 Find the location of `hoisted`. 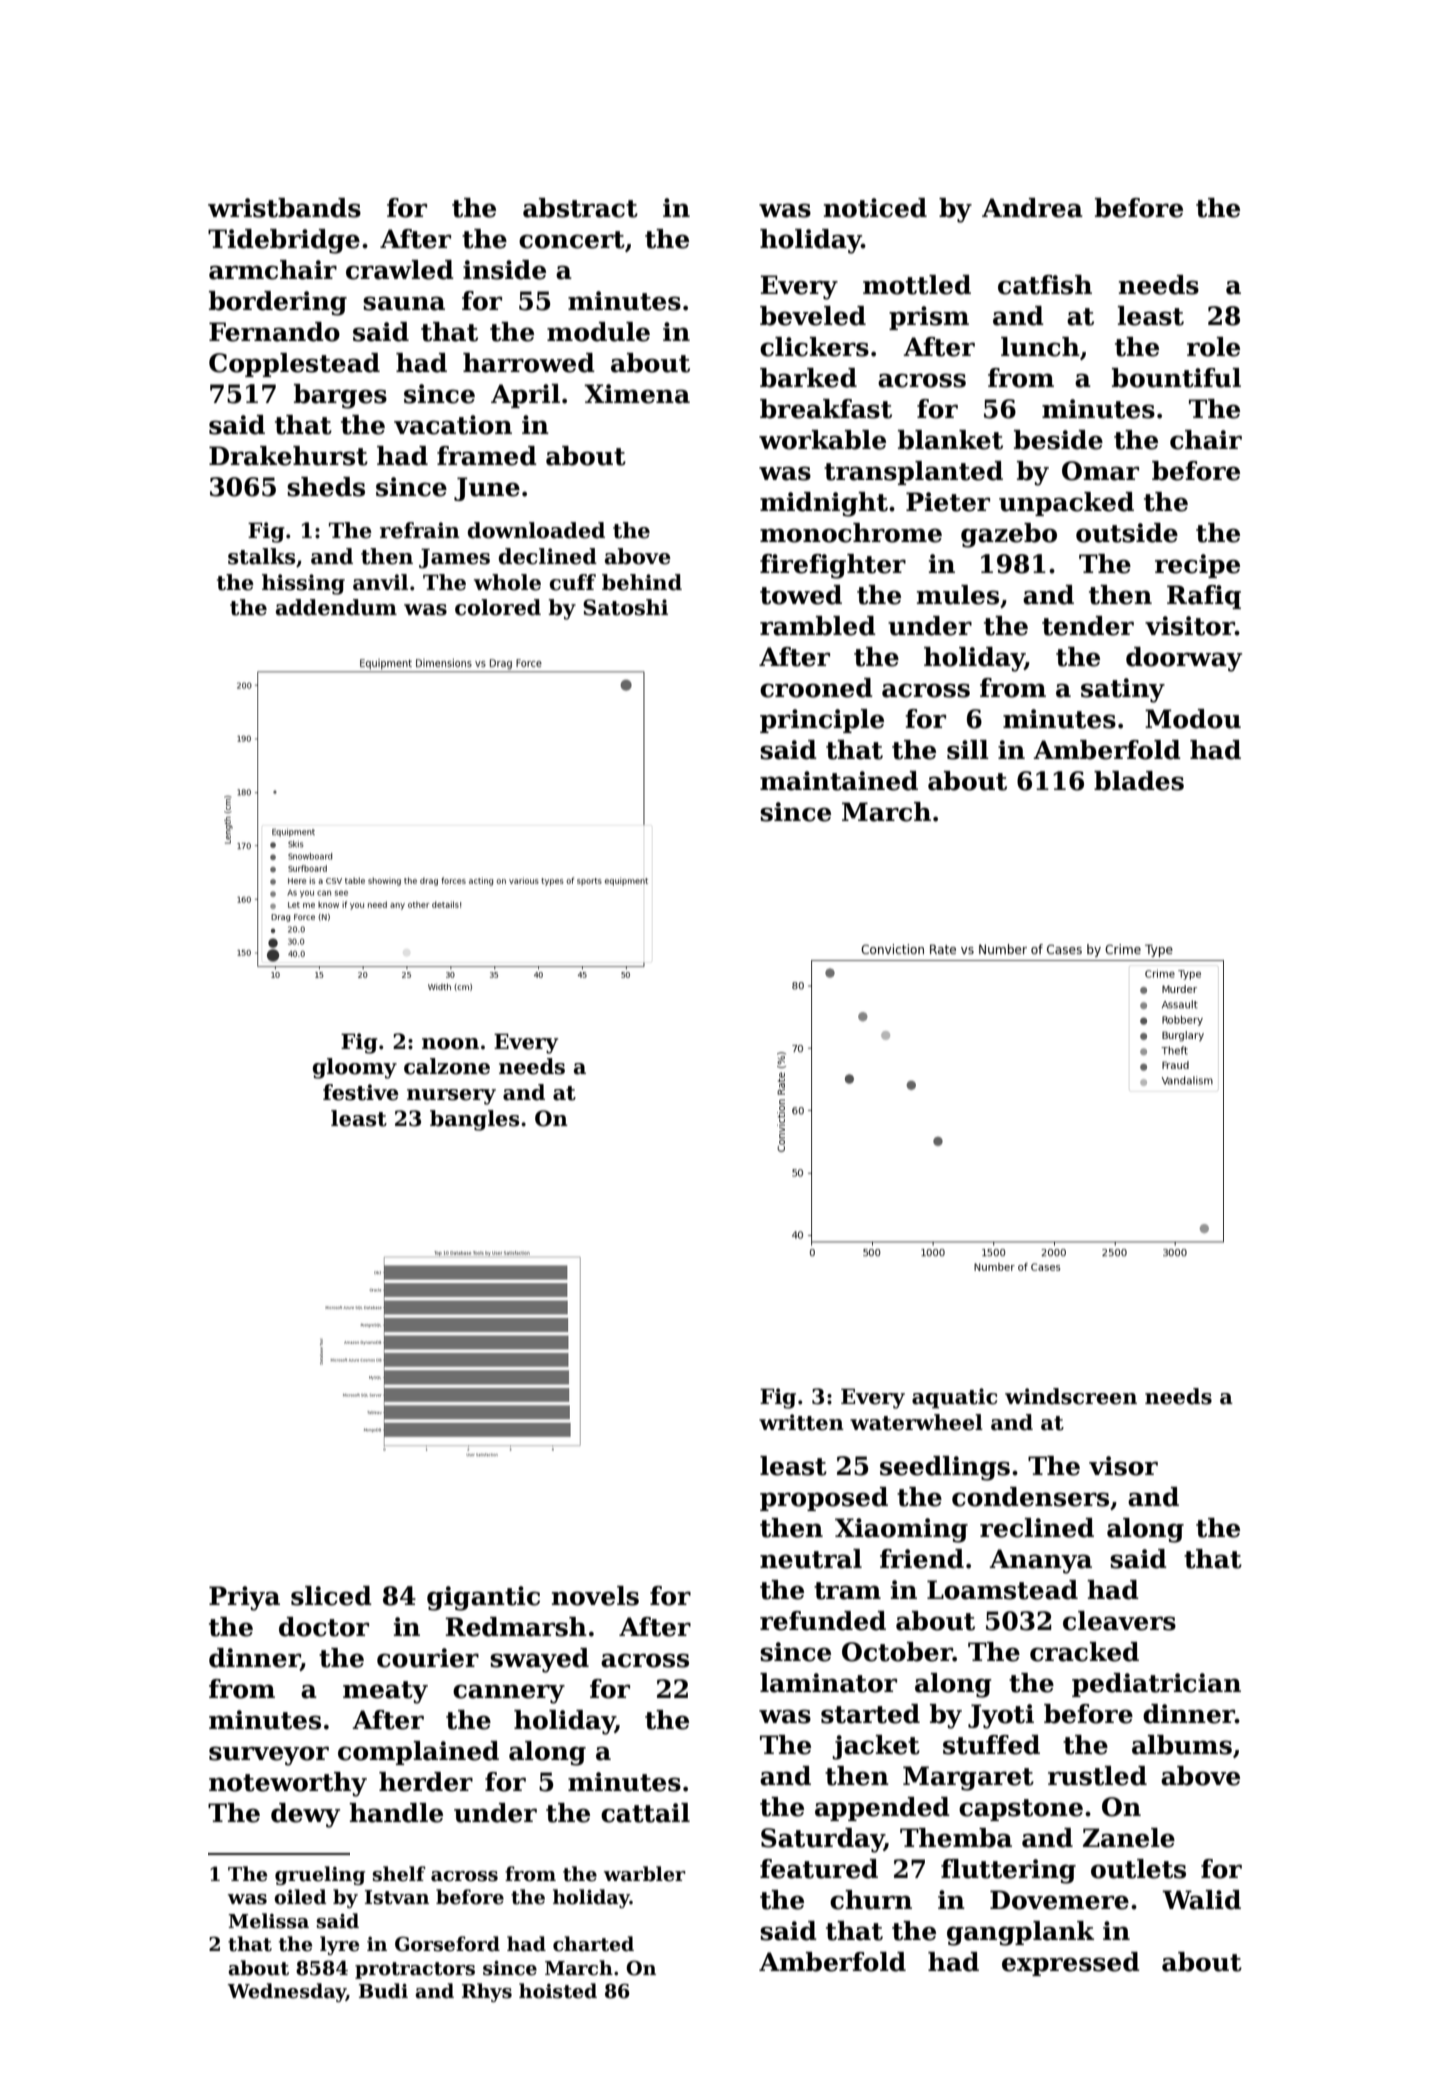

hoisted is located at coordinates (558, 1991).
